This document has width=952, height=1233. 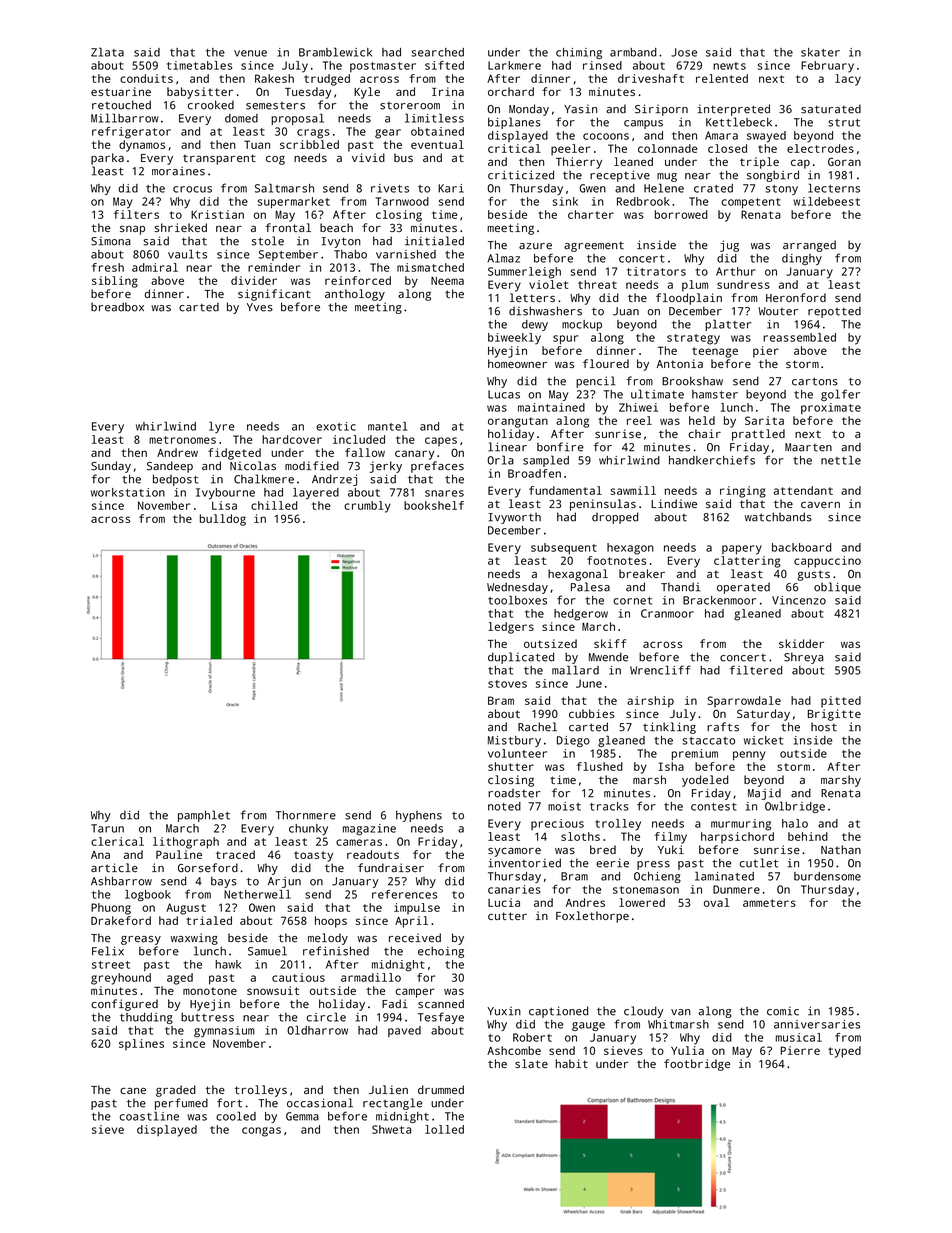 What do you see at coordinates (292, 439) in the document?
I see `hardcover` at bounding box center [292, 439].
